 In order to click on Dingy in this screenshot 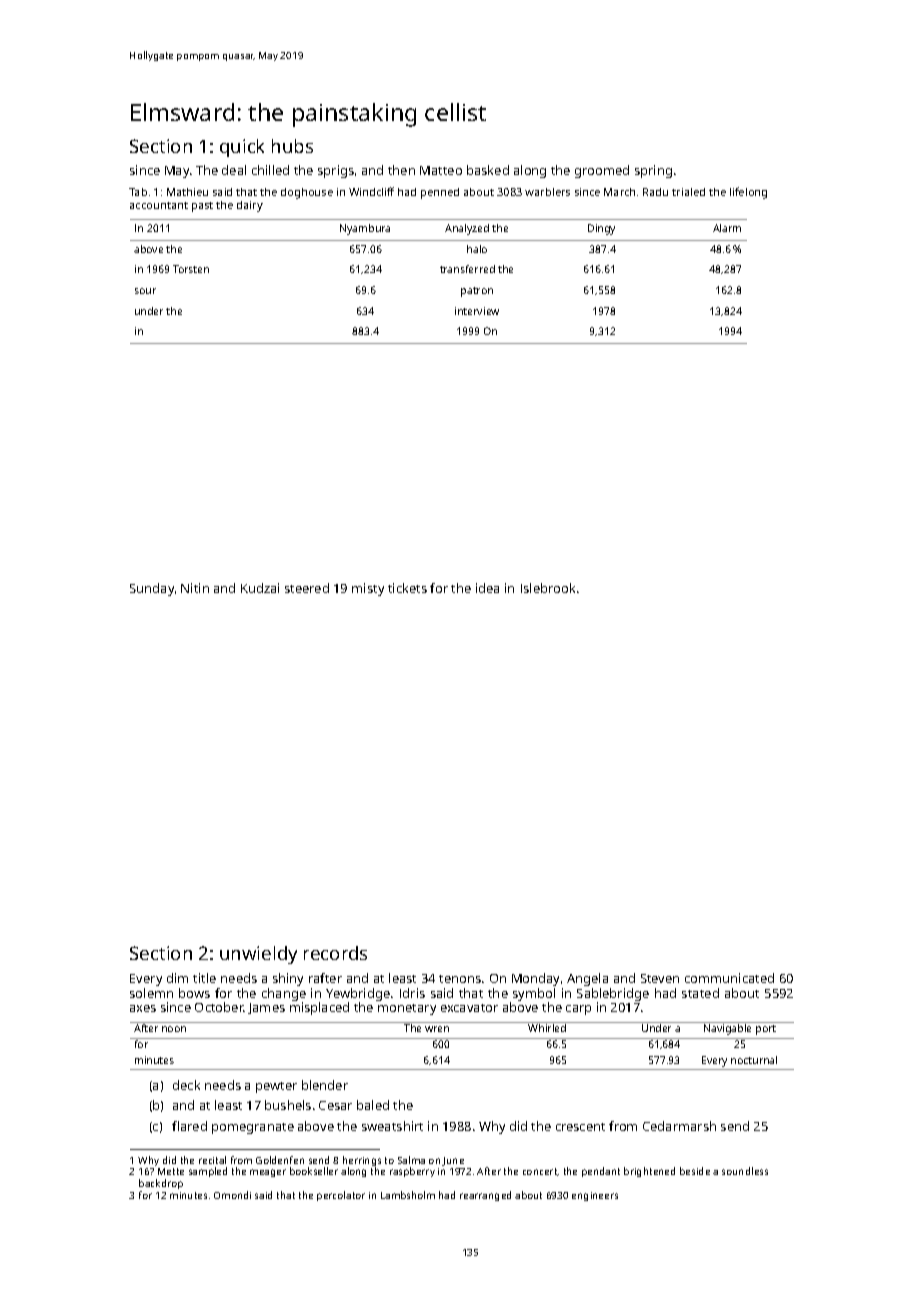, I will do `click(601, 229)`.
